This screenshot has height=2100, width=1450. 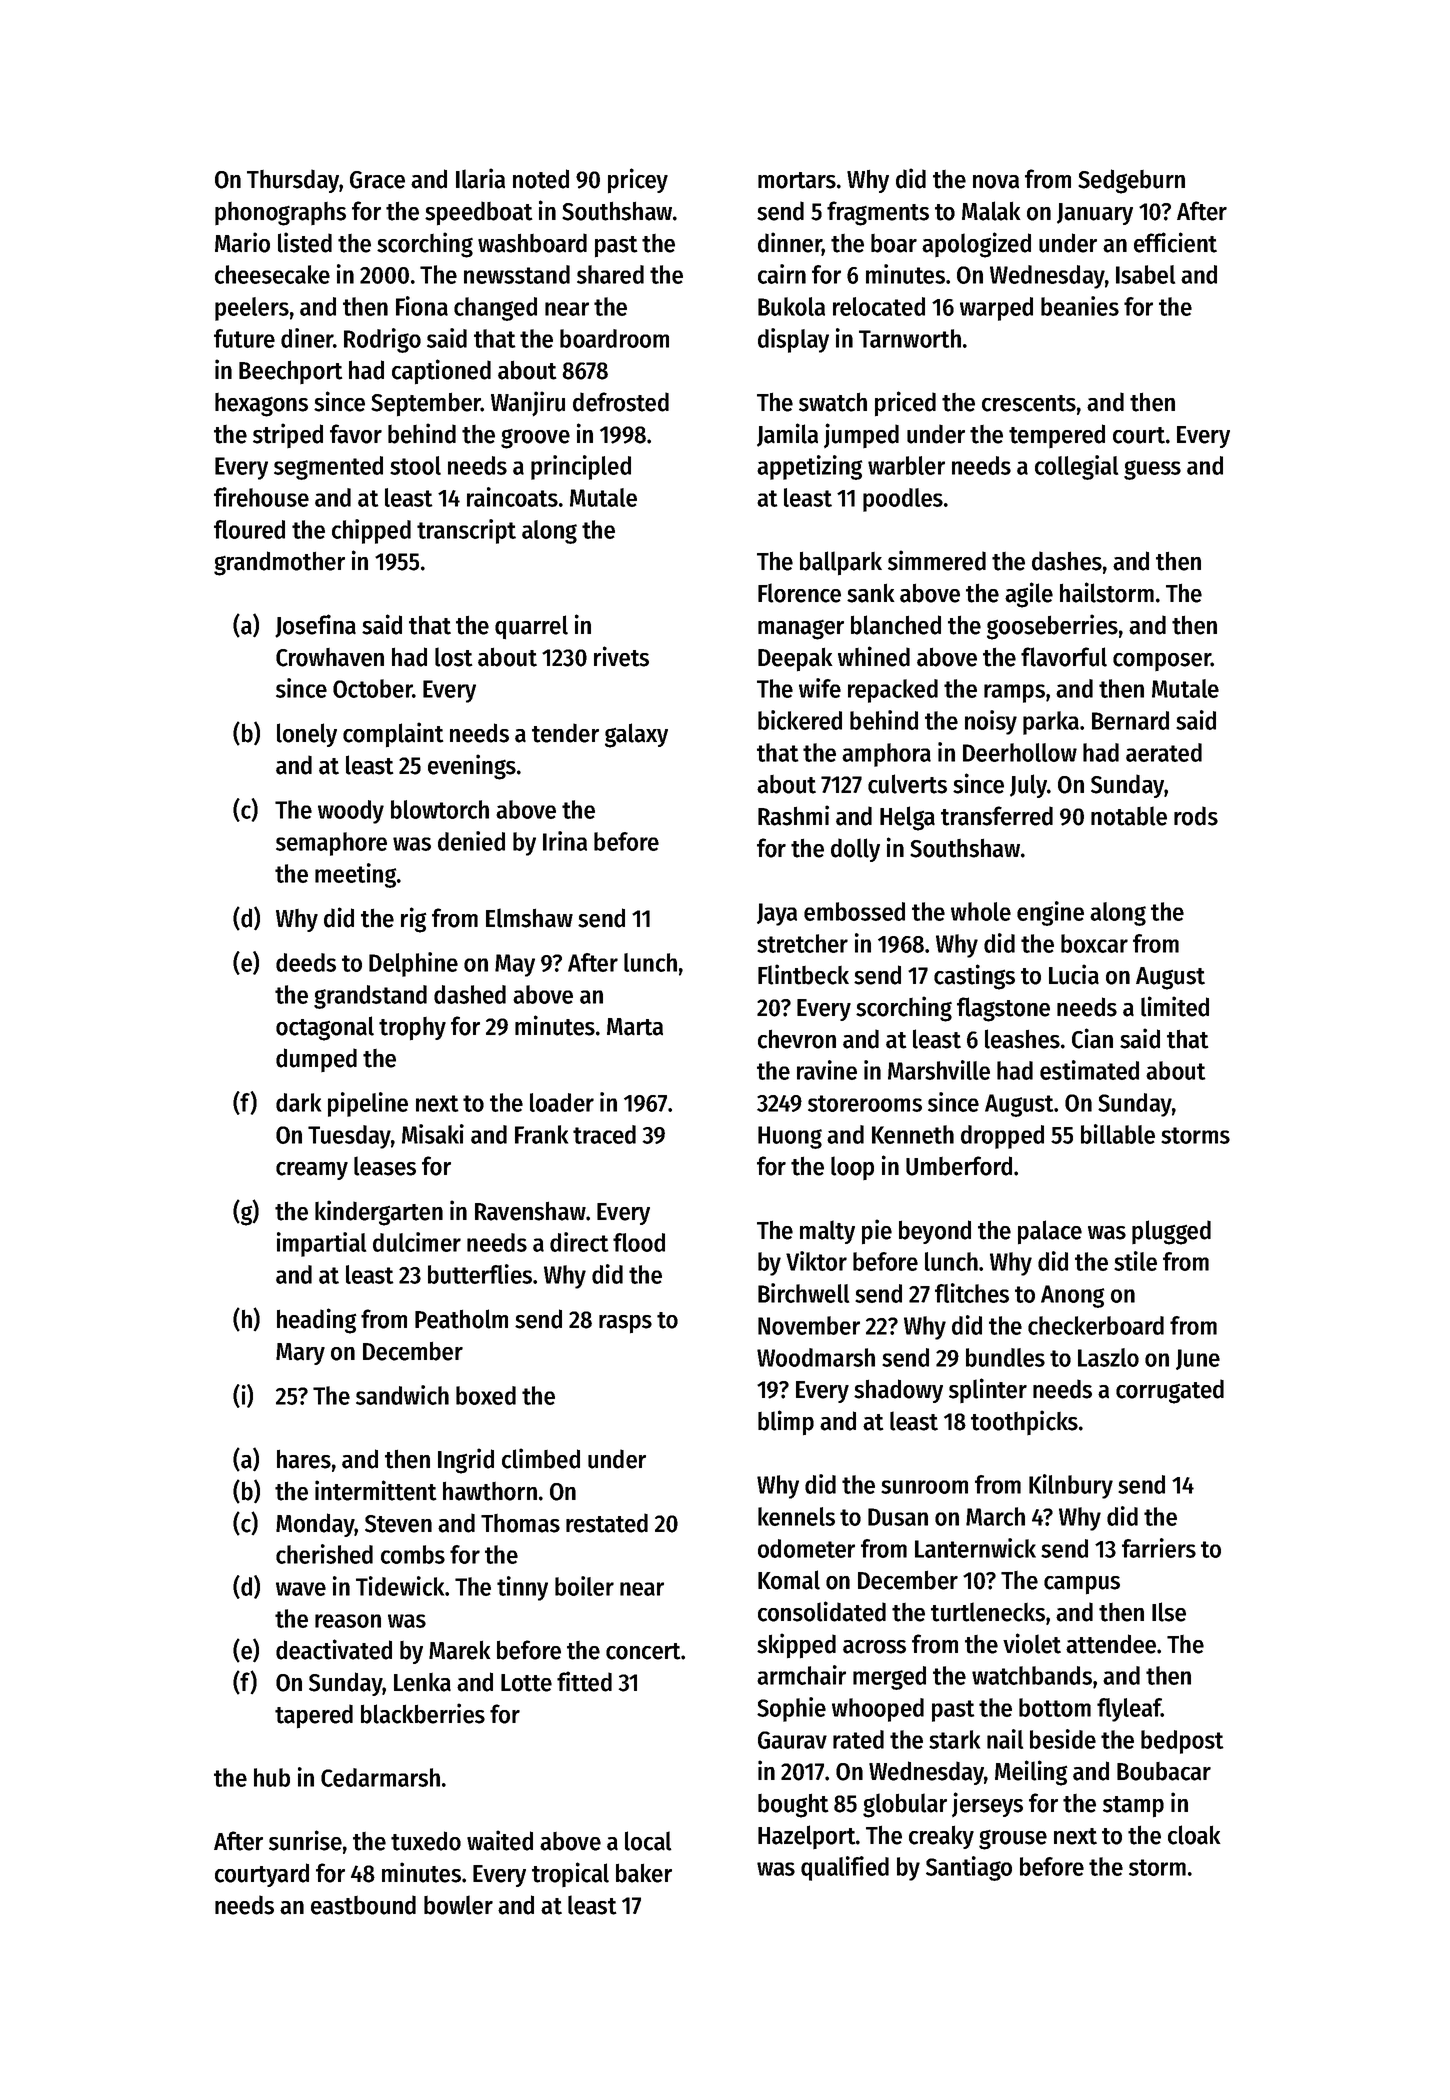 What do you see at coordinates (610, 274) in the screenshot?
I see `shared` at bounding box center [610, 274].
